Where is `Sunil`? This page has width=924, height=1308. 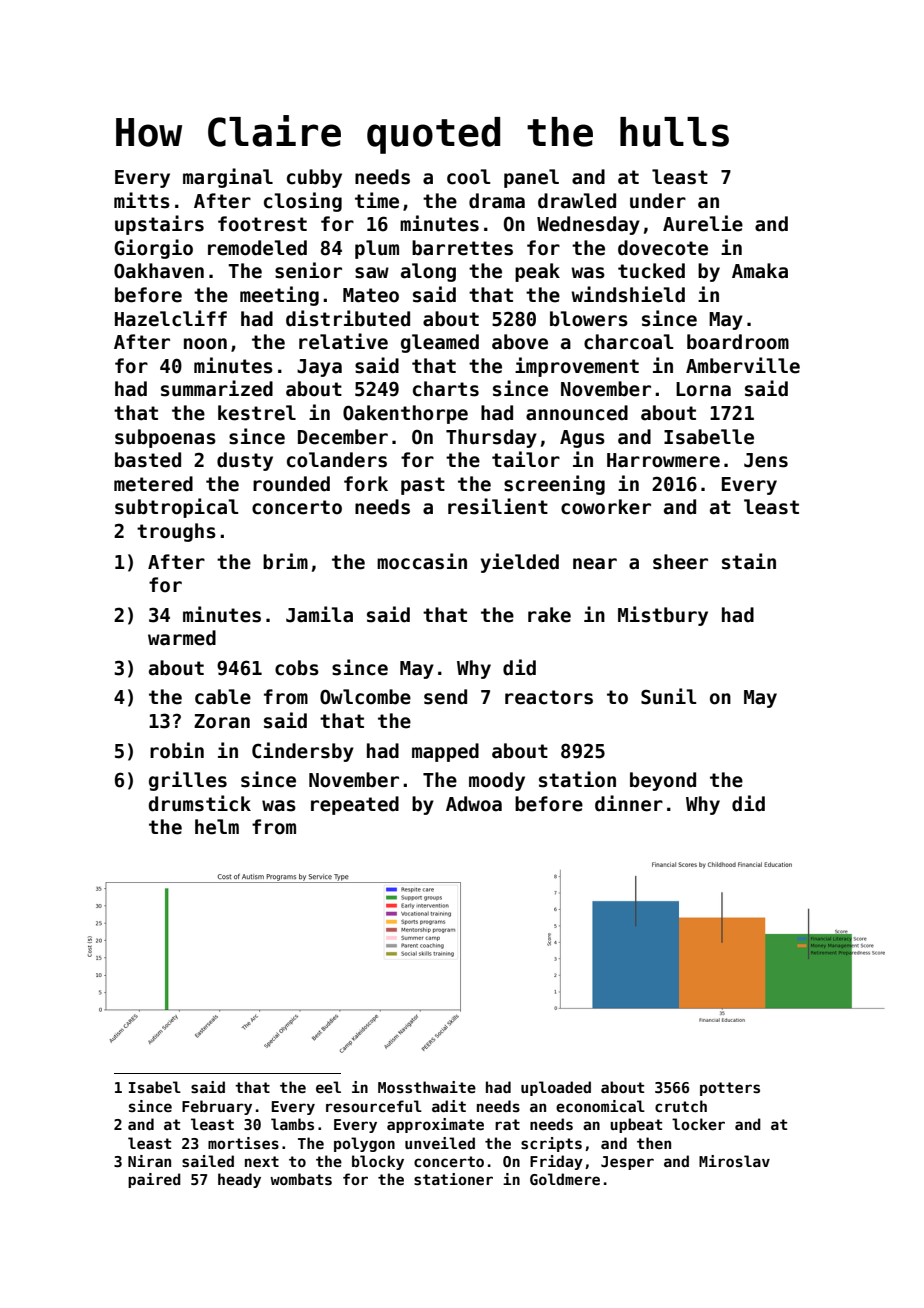 Sunil is located at coordinates (669, 696).
